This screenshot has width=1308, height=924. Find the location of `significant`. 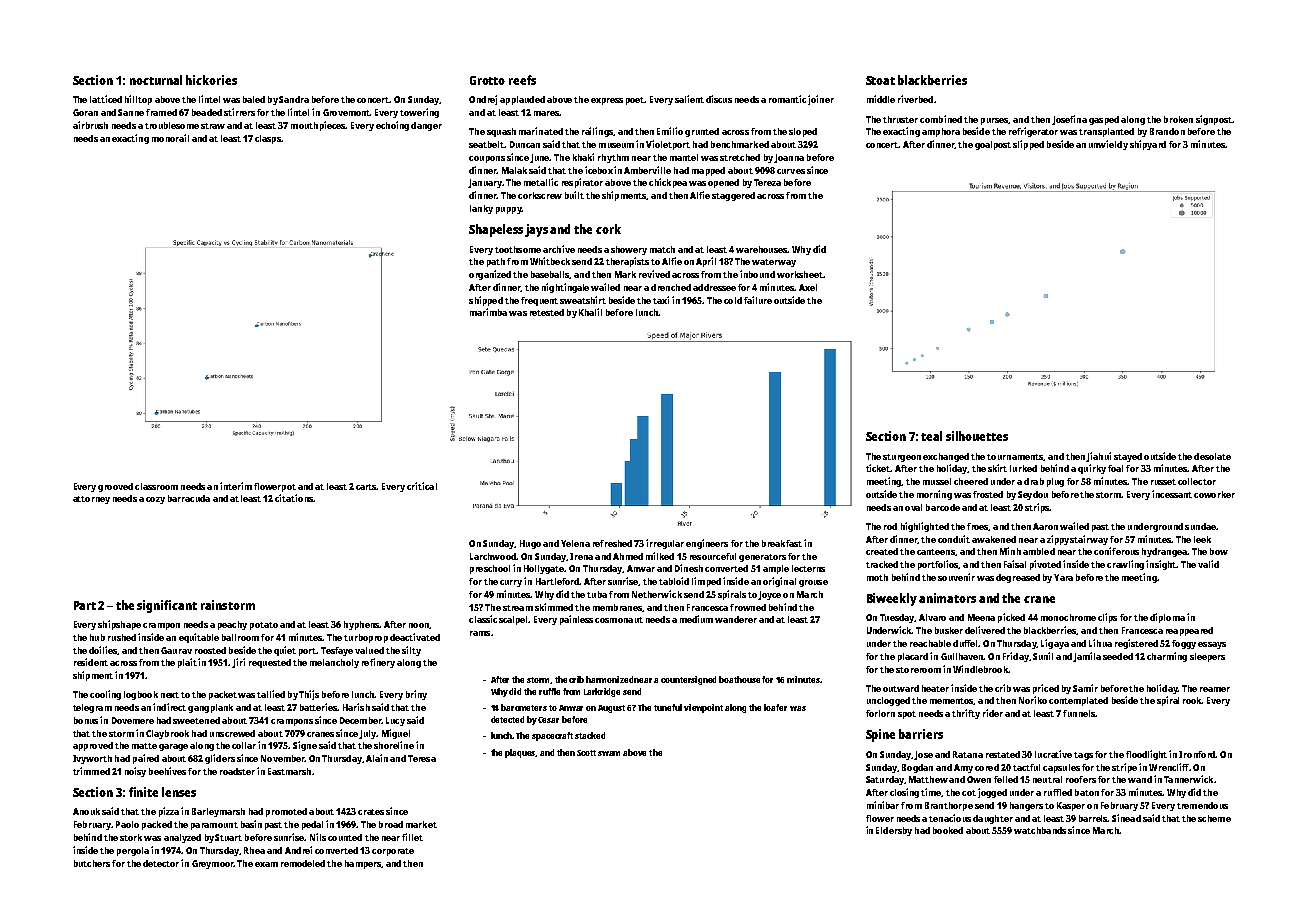

significant is located at coordinates (167, 606).
